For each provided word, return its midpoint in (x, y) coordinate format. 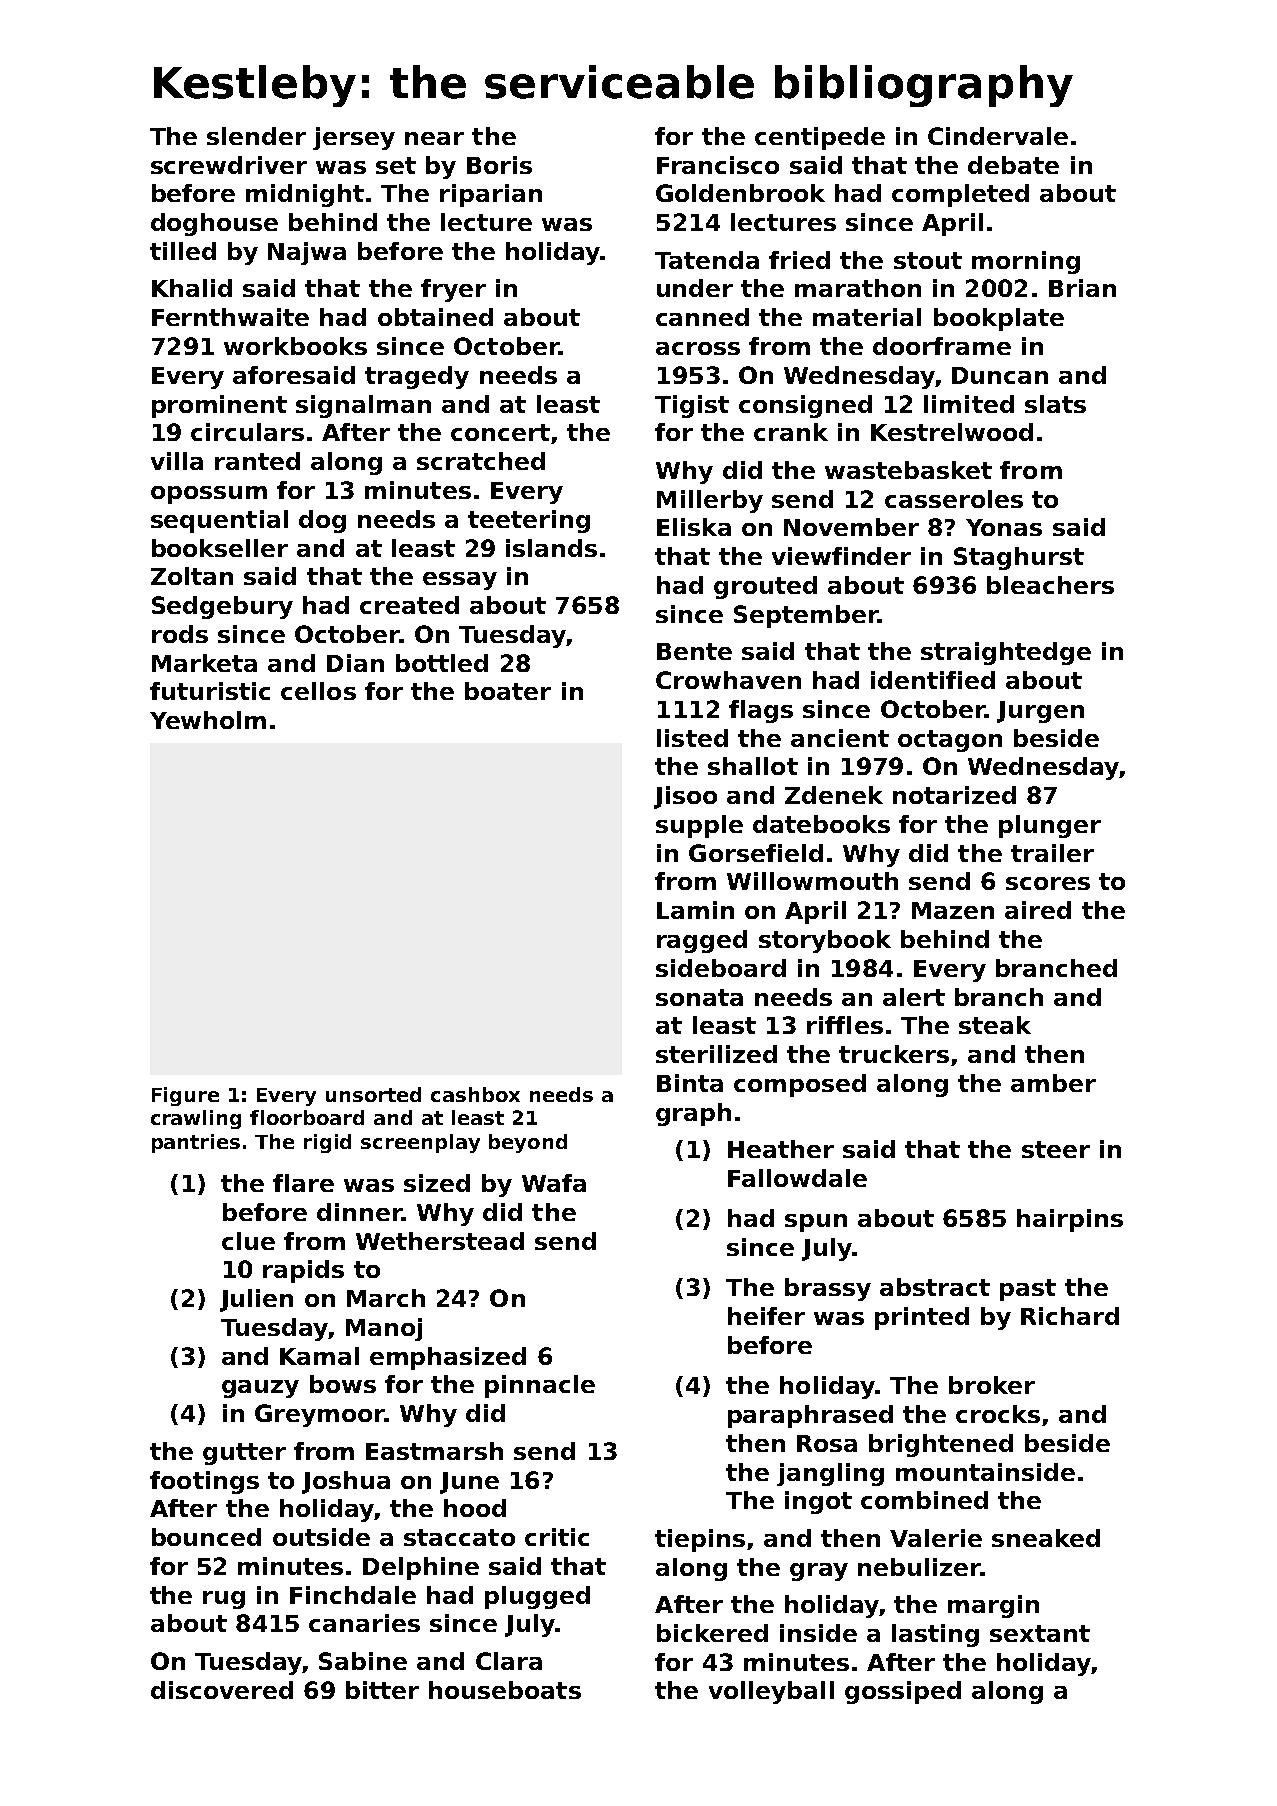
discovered (222, 1690)
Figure (185, 1096)
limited (969, 404)
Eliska (694, 527)
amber (1053, 1083)
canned (702, 317)
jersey (354, 138)
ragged (702, 941)
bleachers (1050, 585)
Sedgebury (222, 607)
